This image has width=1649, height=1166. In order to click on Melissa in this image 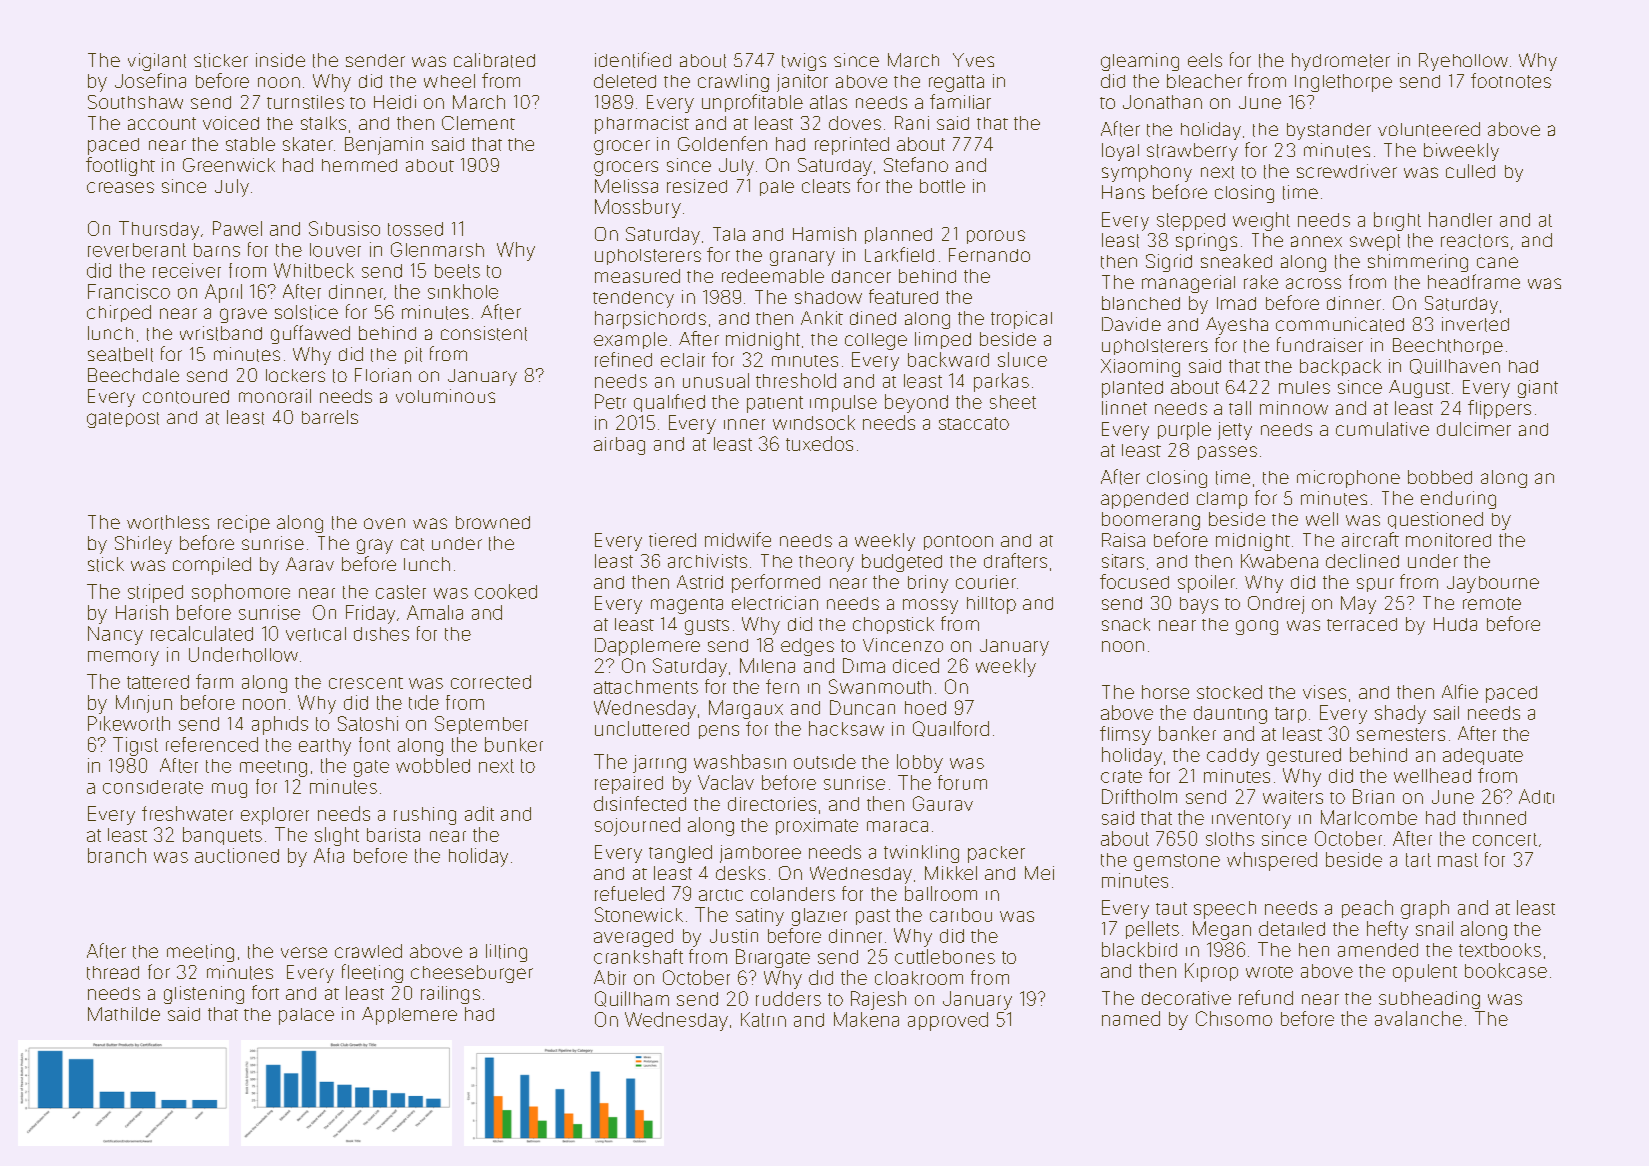, I will do `click(626, 186)`.
